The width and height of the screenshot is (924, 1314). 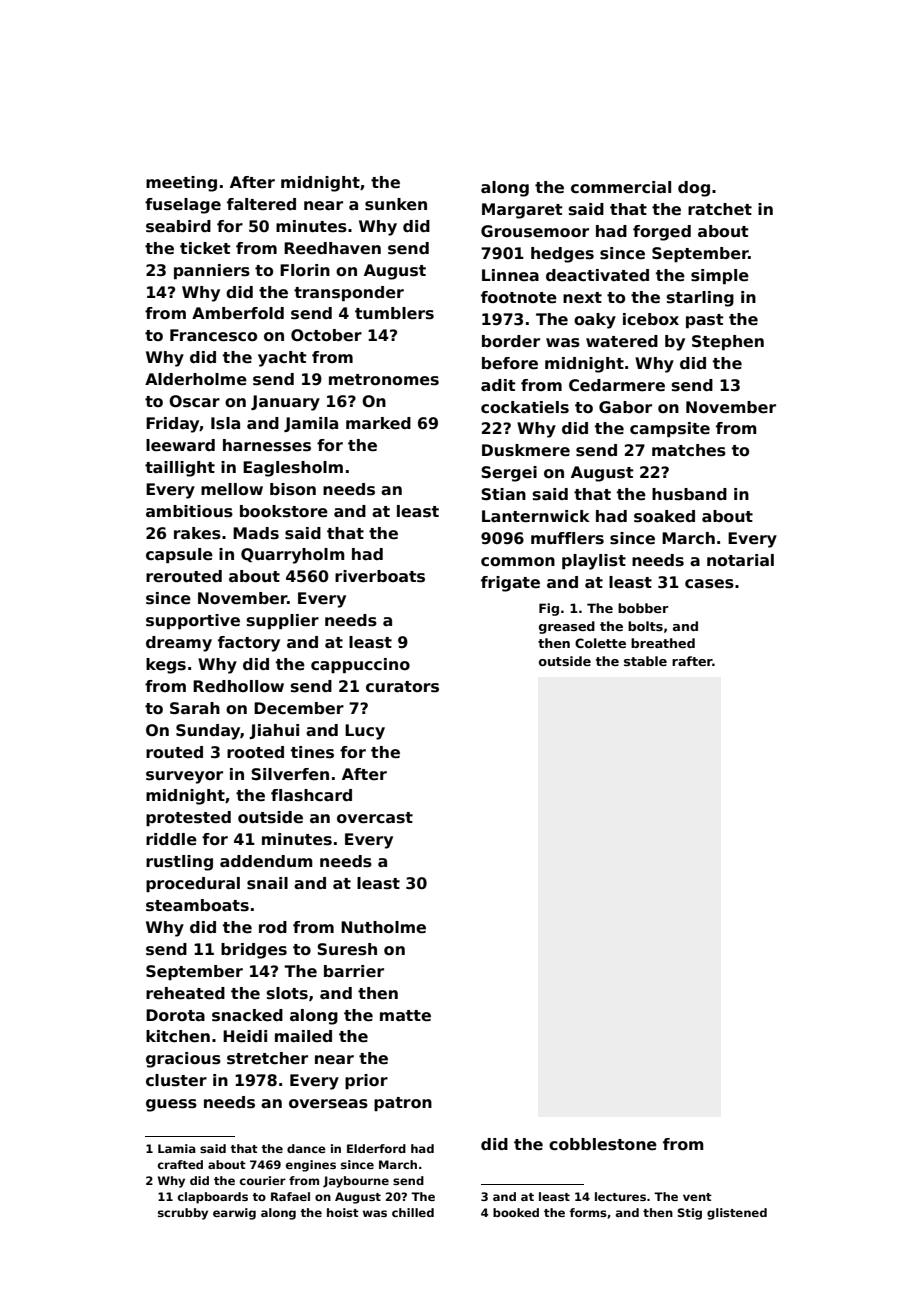 What do you see at coordinates (516, 1212) in the screenshot?
I see `booked` at bounding box center [516, 1212].
